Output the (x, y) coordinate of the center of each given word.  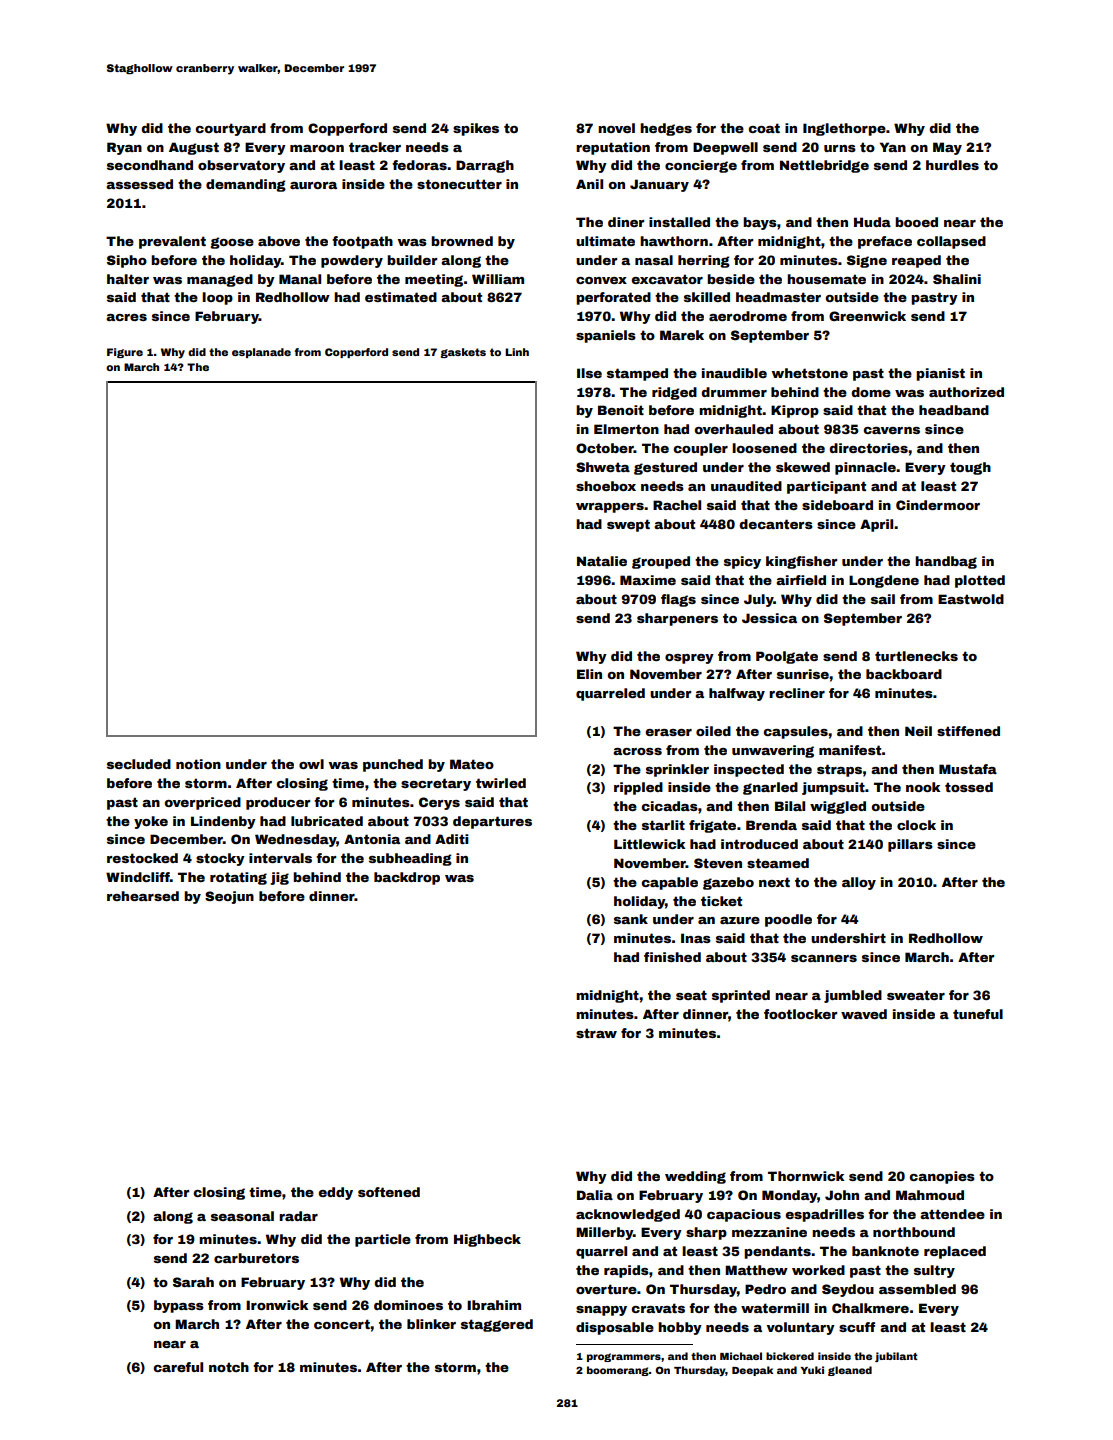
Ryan (124, 148)
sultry (934, 1271)
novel (616, 128)
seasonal (242, 1216)
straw (596, 1033)
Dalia (595, 1195)
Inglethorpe (844, 129)
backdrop (407, 878)
